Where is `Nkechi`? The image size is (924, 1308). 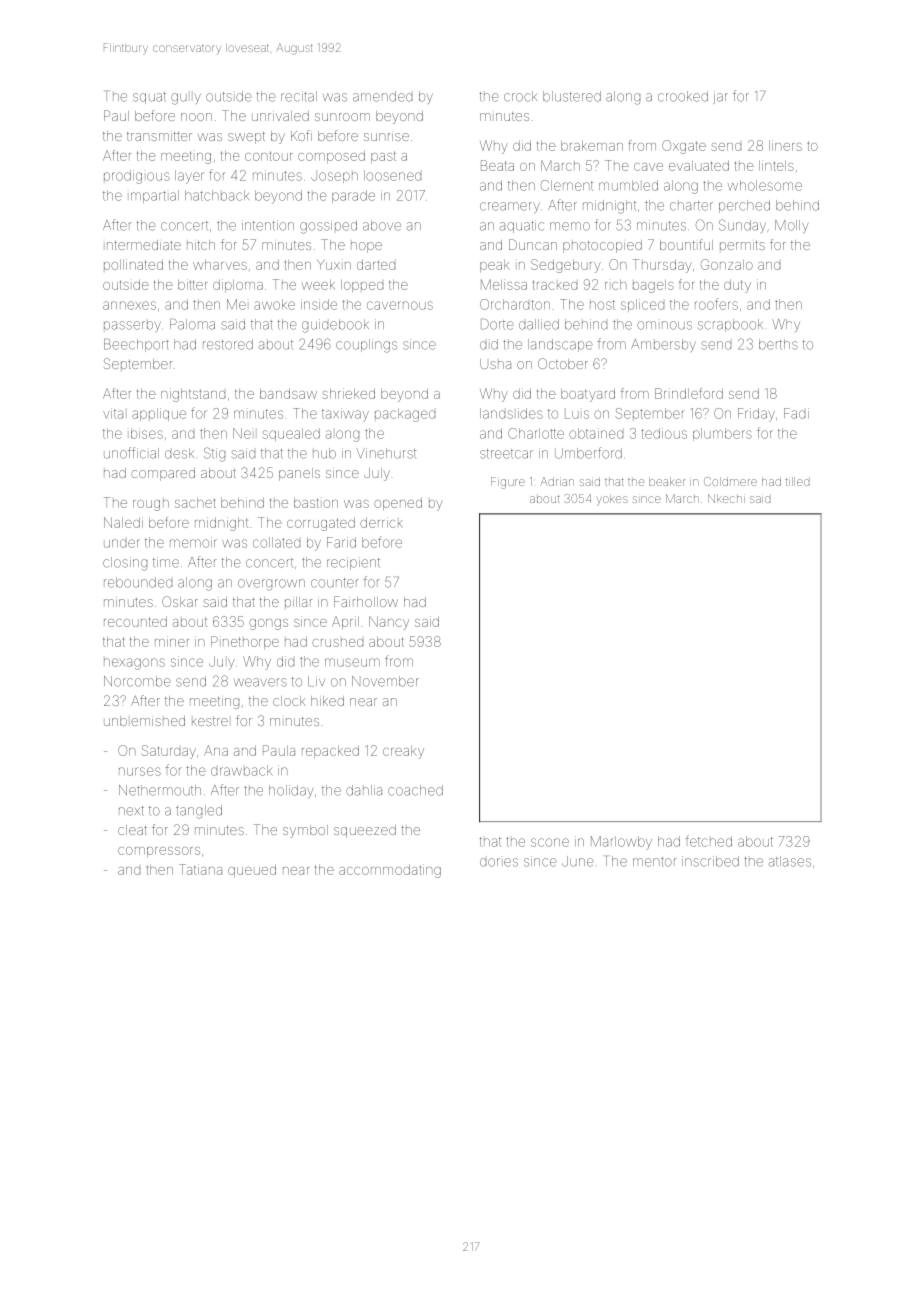
Nkechi is located at coordinates (726, 498).
